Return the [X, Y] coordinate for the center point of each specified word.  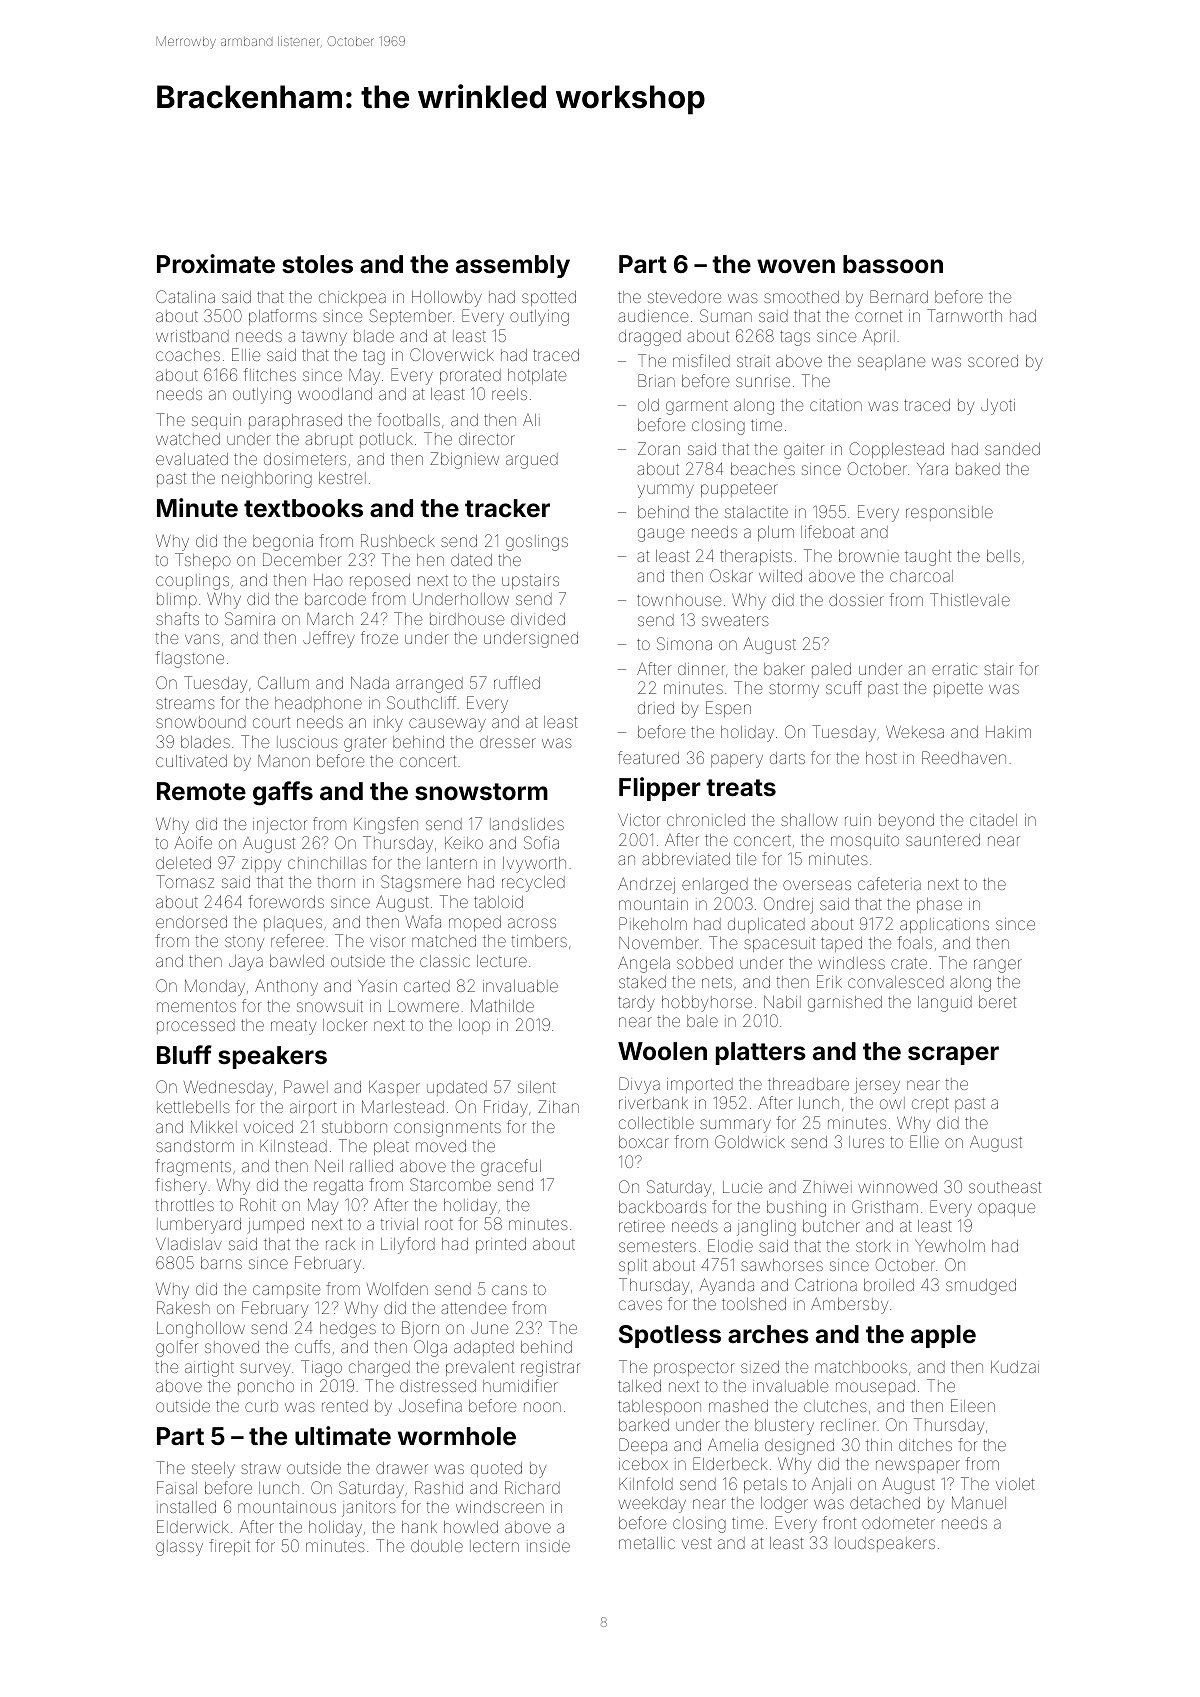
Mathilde [502, 1005]
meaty [293, 1027]
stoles [317, 264]
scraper [953, 1055]
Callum [283, 682]
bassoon [893, 264]
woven [796, 266]
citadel [993, 820]
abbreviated [686, 859]
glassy [179, 1548]
